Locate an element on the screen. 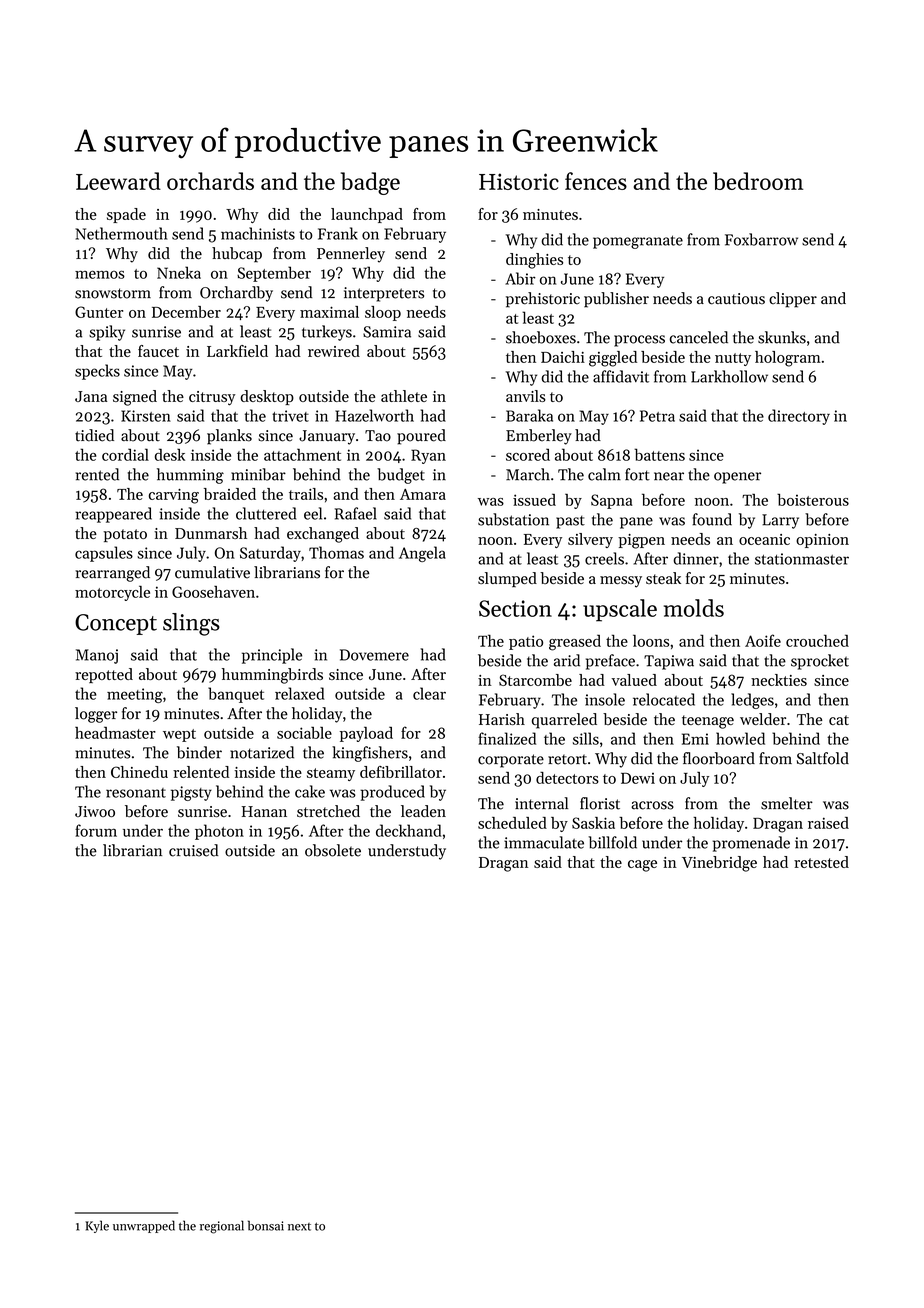 The image size is (924, 1308). floorboard is located at coordinates (719, 758).
